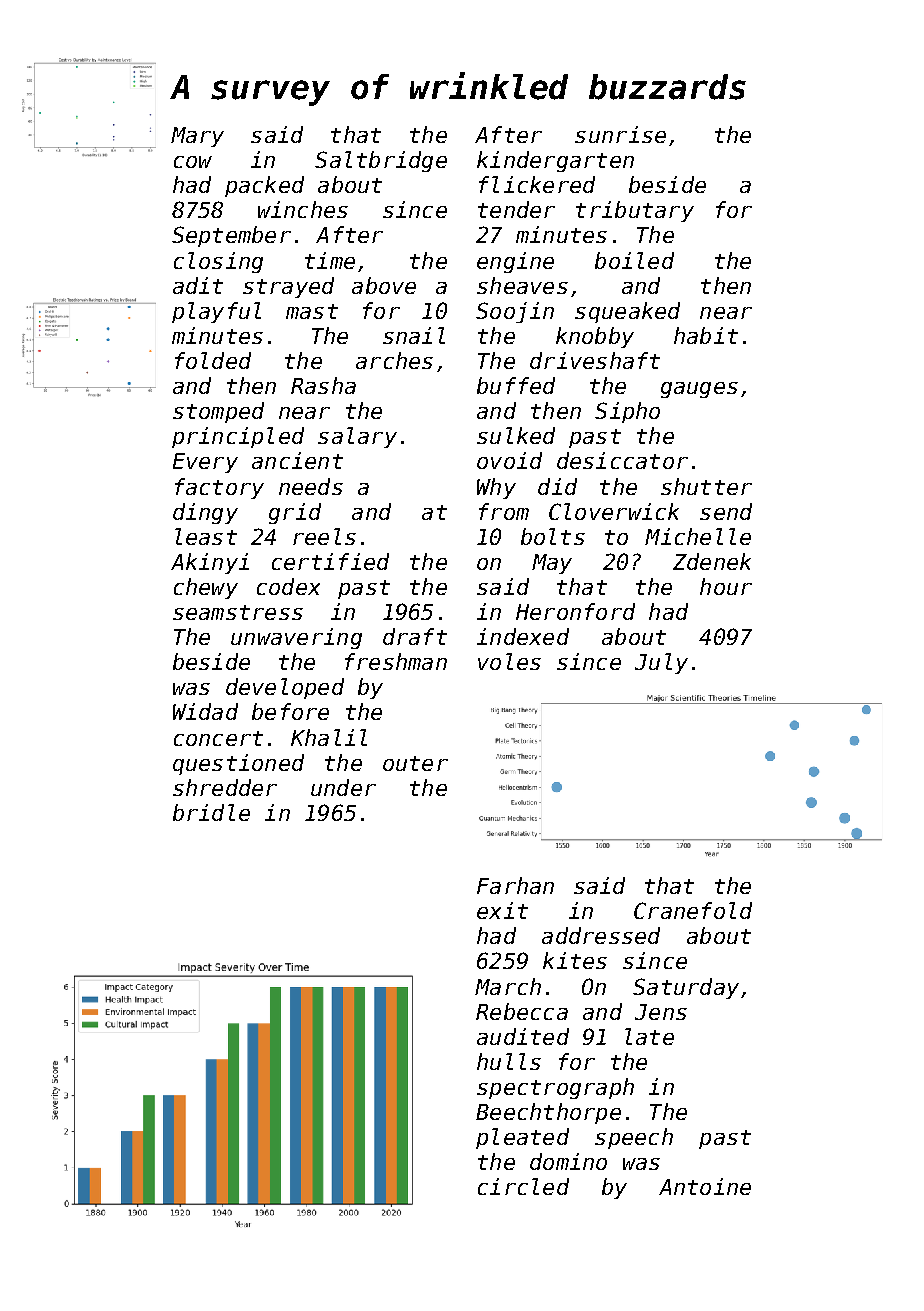 The height and width of the screenshot is (1311, 924). I want to click on kites, so click(575, 960).
